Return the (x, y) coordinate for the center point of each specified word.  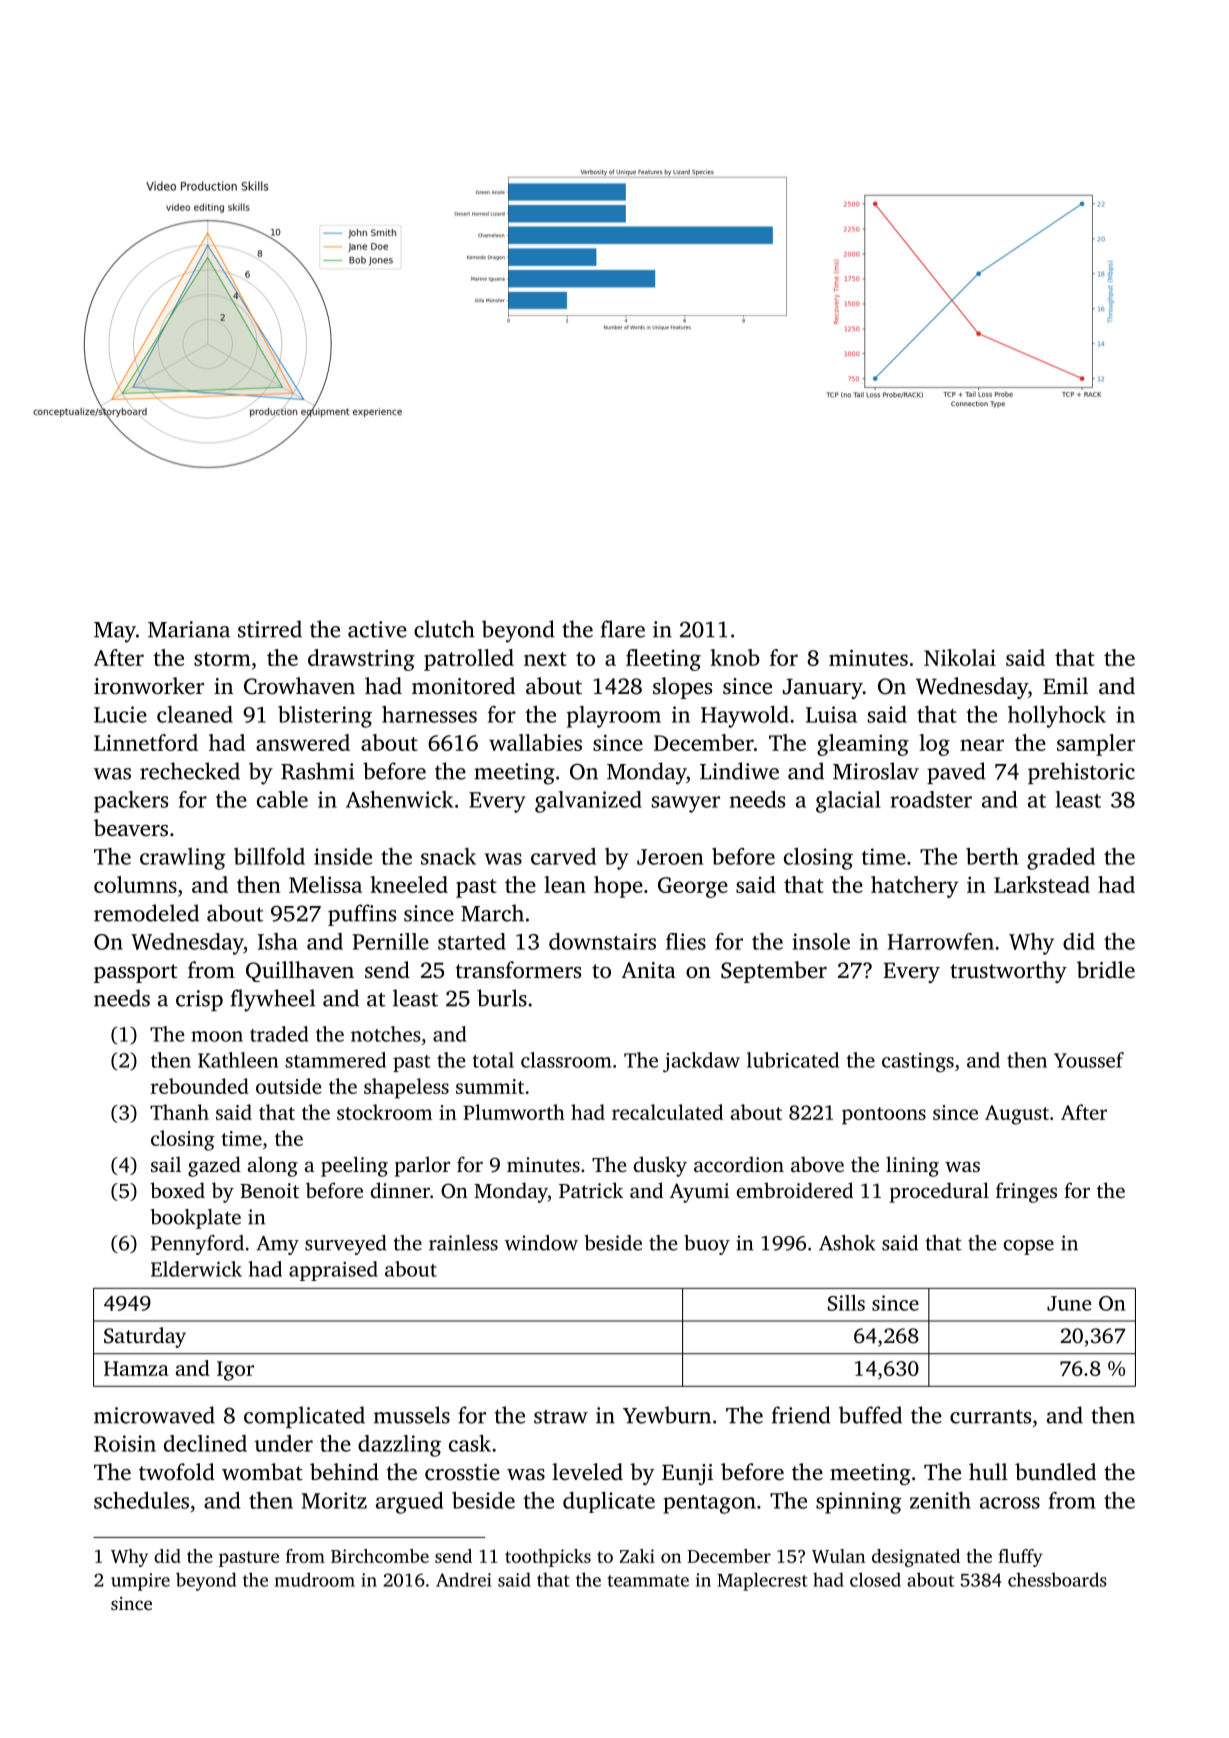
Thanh (179, 1112)
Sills (846, 1303)
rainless (463, 1243)
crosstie (462, 1472)
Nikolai (960, 657)
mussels (412, 1415)
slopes (682, 688)
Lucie (120, 714)
